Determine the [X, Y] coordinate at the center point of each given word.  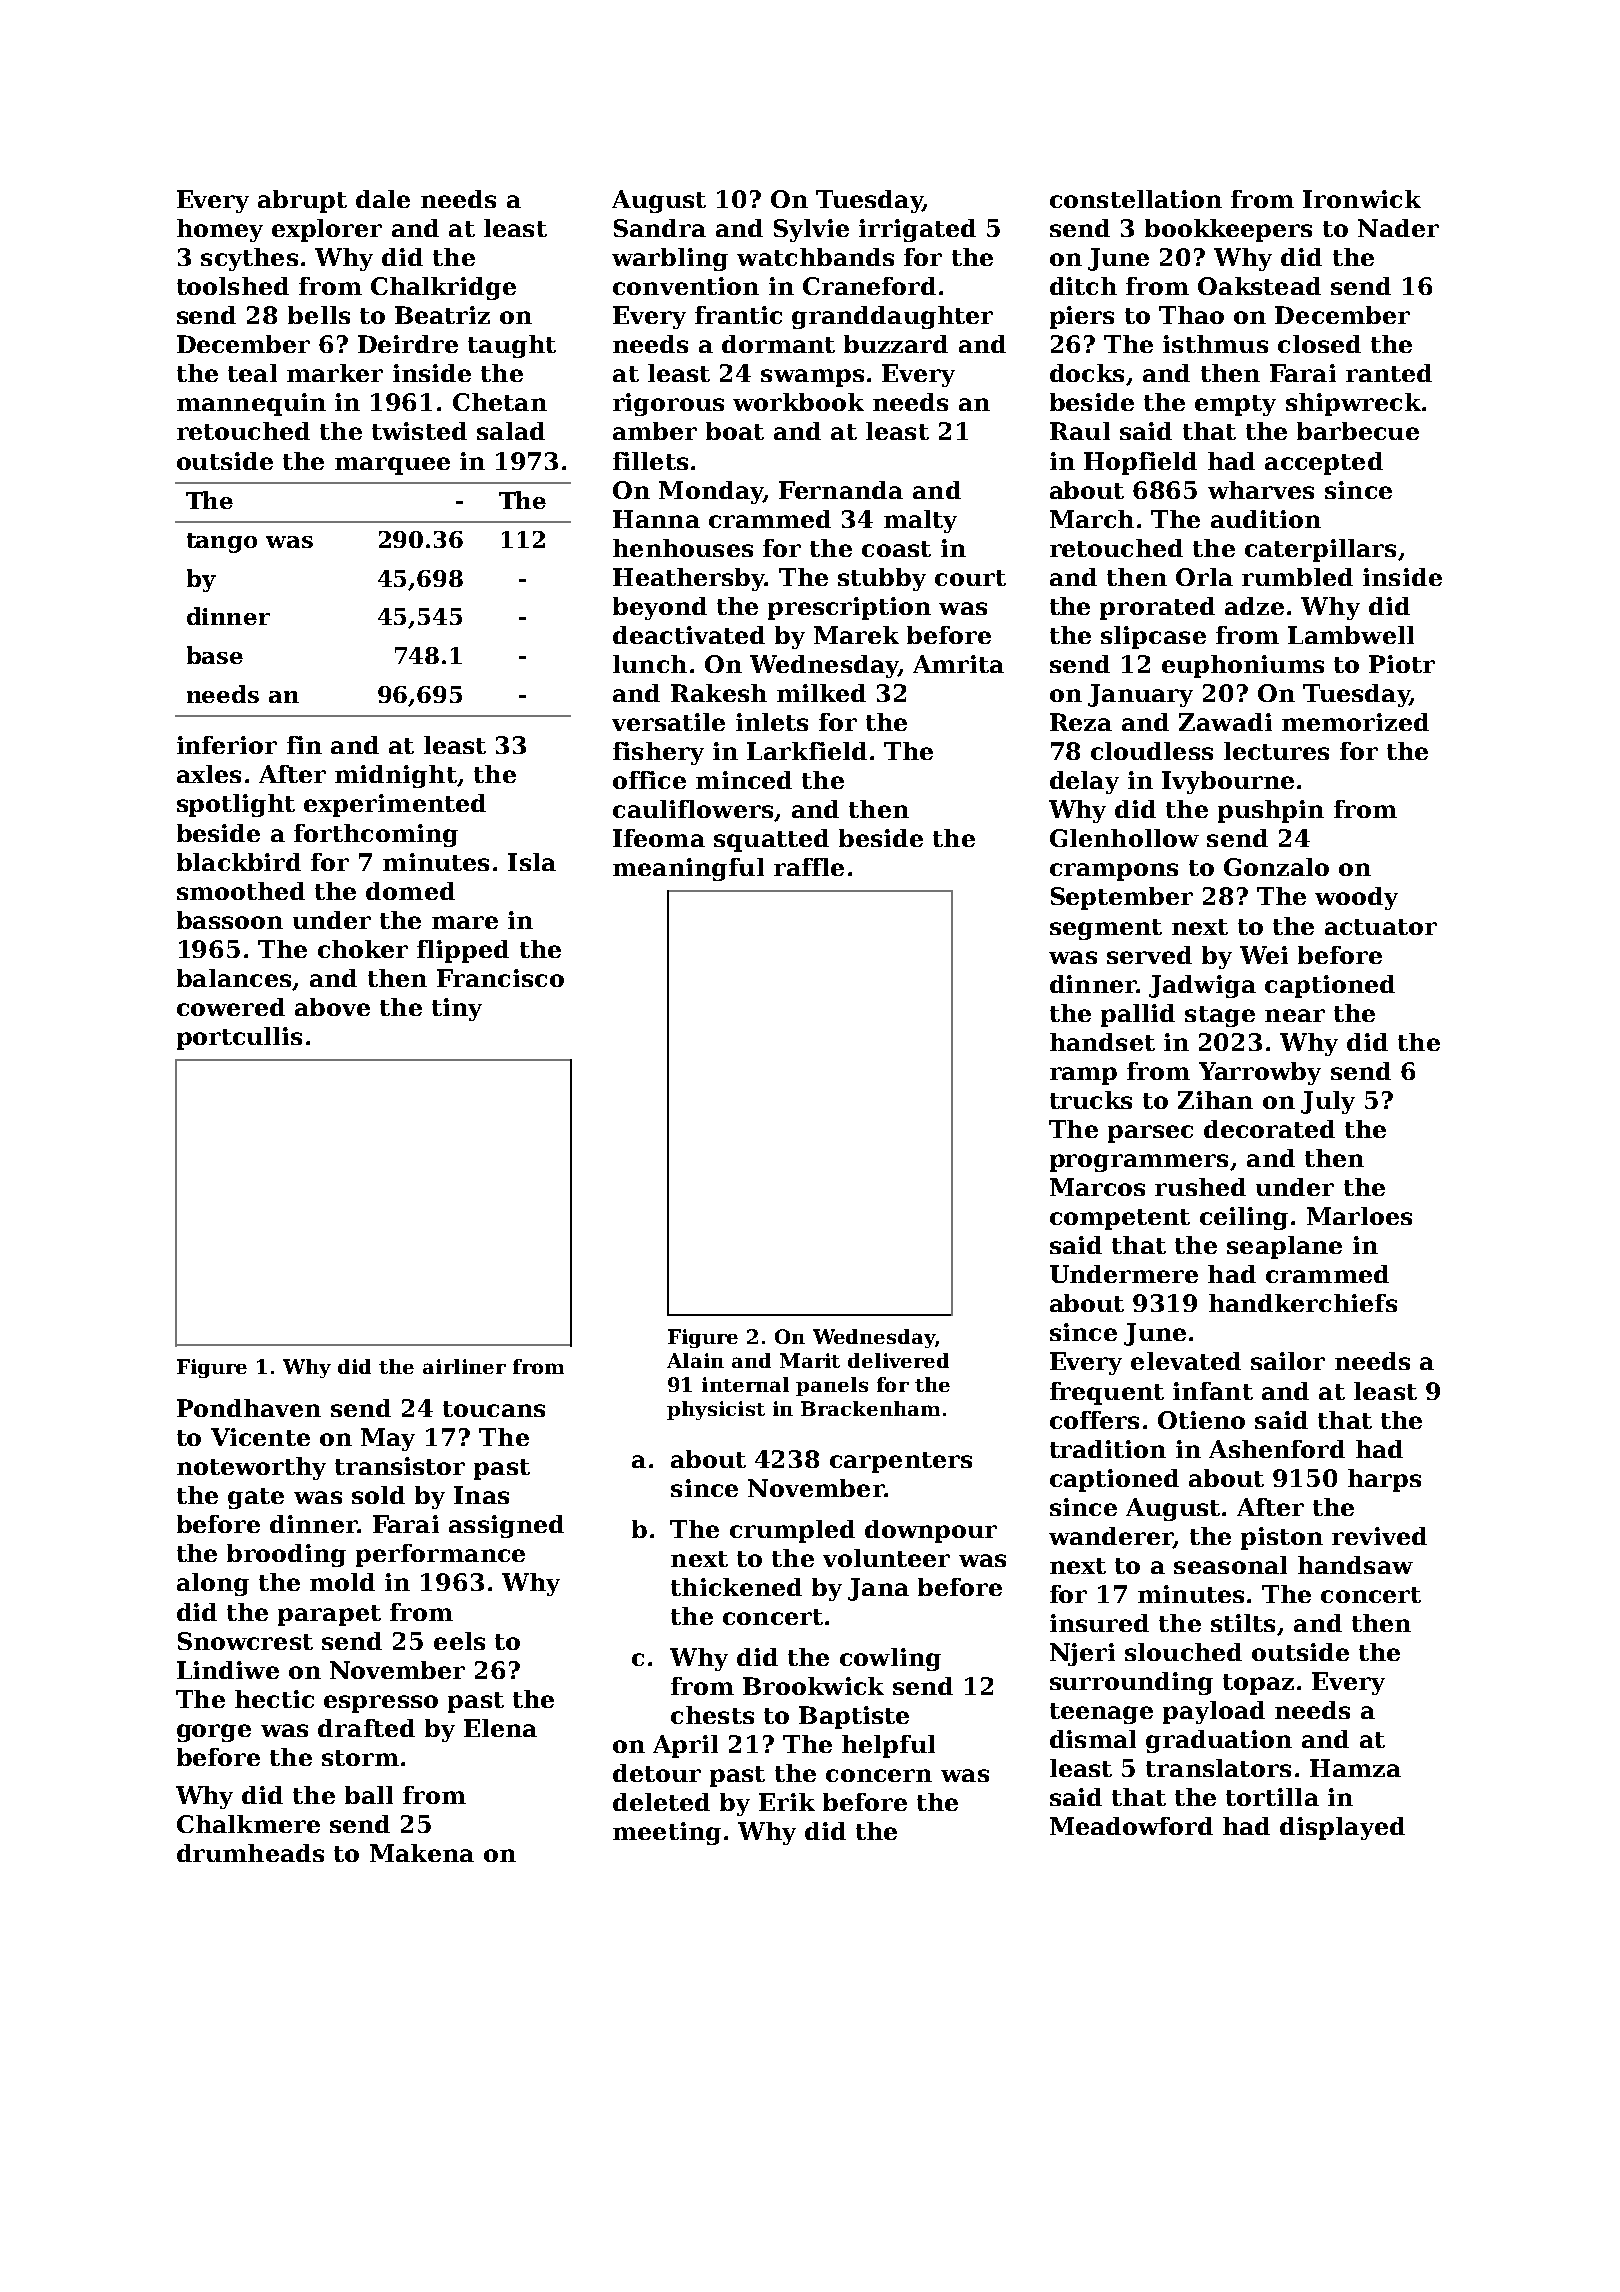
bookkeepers [1228, 230]
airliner [464, 1366]
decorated [1269, 1129]
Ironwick [1362, 199]
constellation [1136, 199]
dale [383, 199]
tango [222, 543]
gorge [214, 1733]
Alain [695, 1360]
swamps [812, 378]
